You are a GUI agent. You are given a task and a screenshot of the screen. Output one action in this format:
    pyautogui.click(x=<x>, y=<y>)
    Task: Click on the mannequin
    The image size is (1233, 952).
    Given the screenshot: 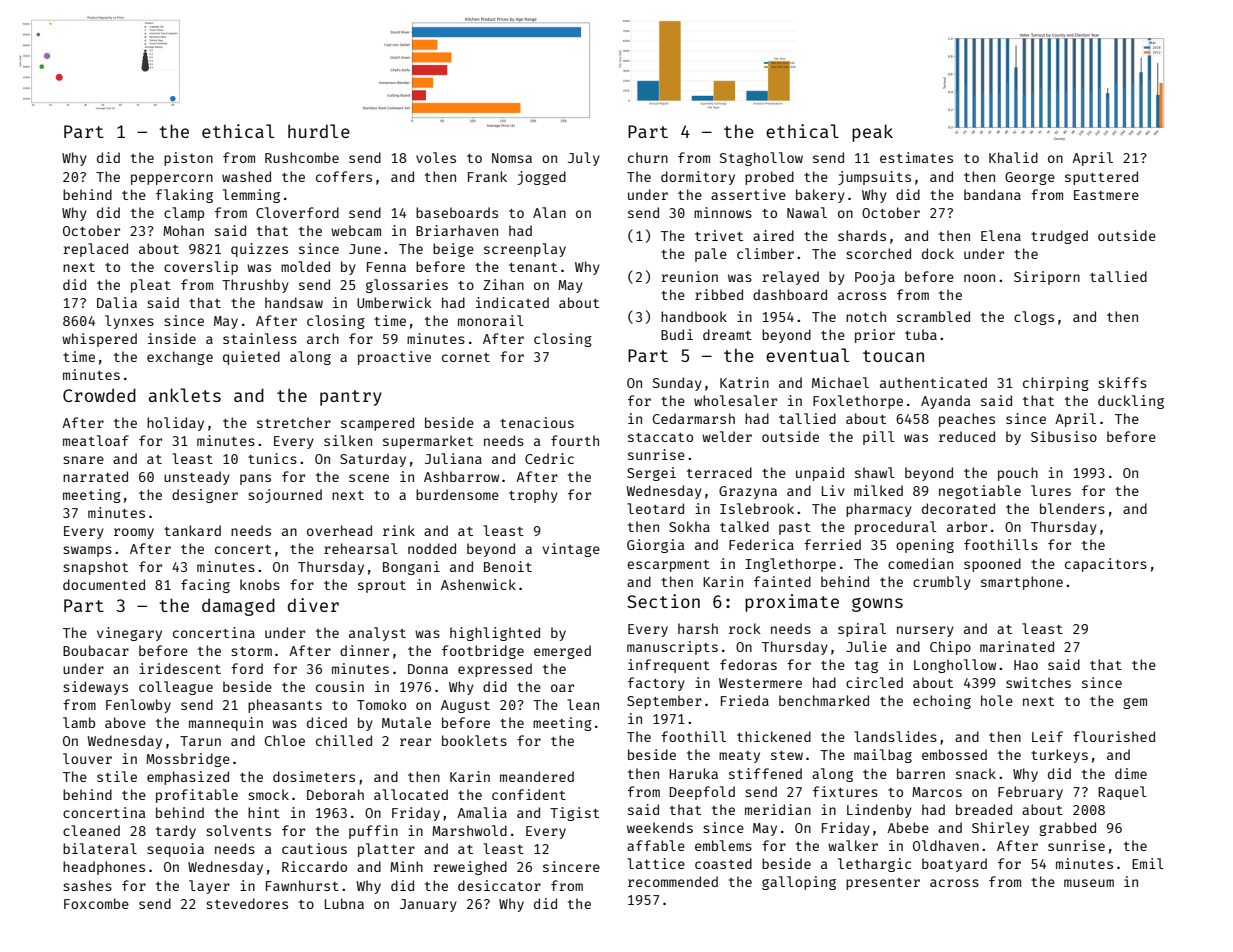 What is the action you would take?
    pyautogui.click(x=226, y=724)
